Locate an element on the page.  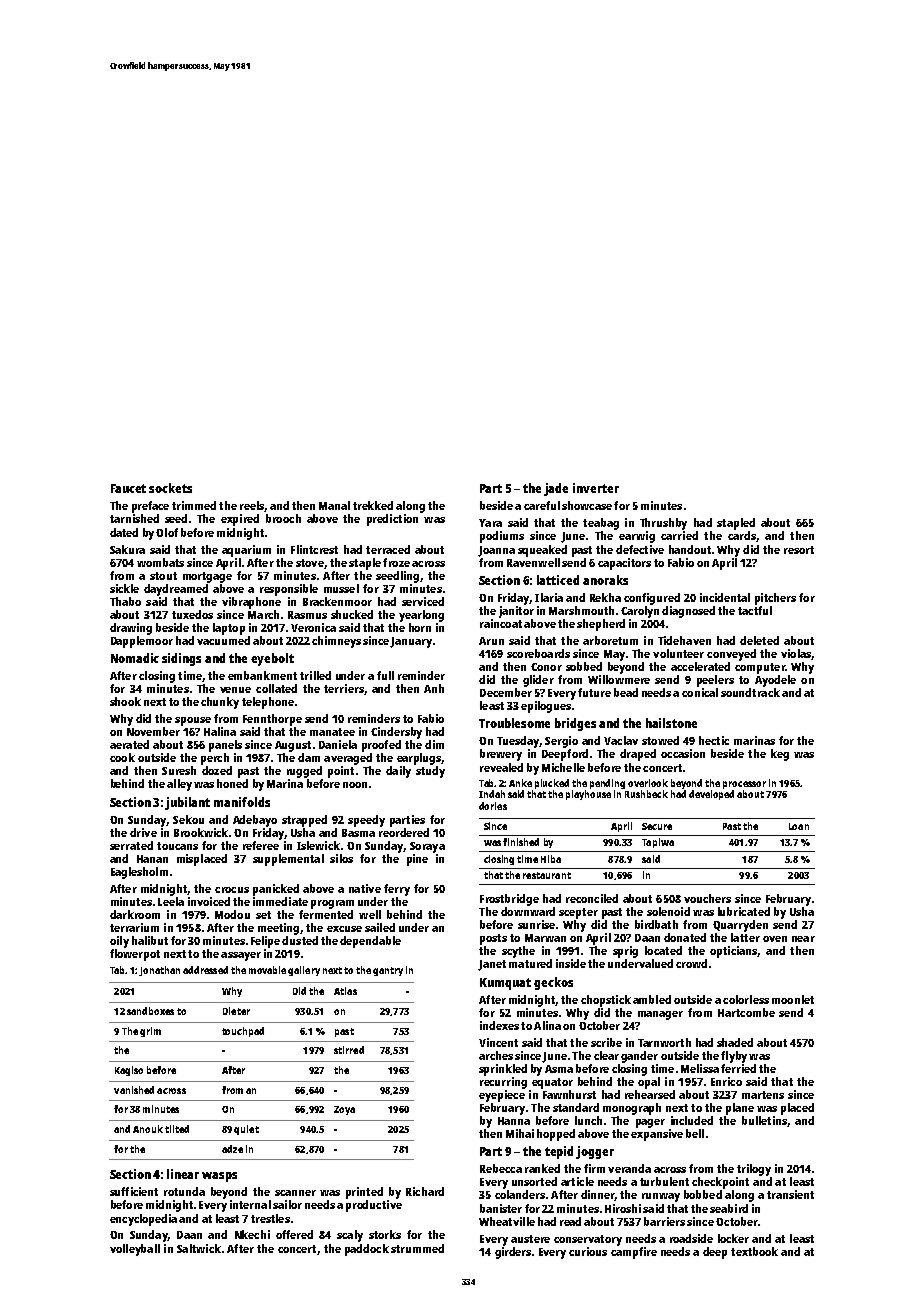
Saltwick is located at coordinates (199, 1248).
